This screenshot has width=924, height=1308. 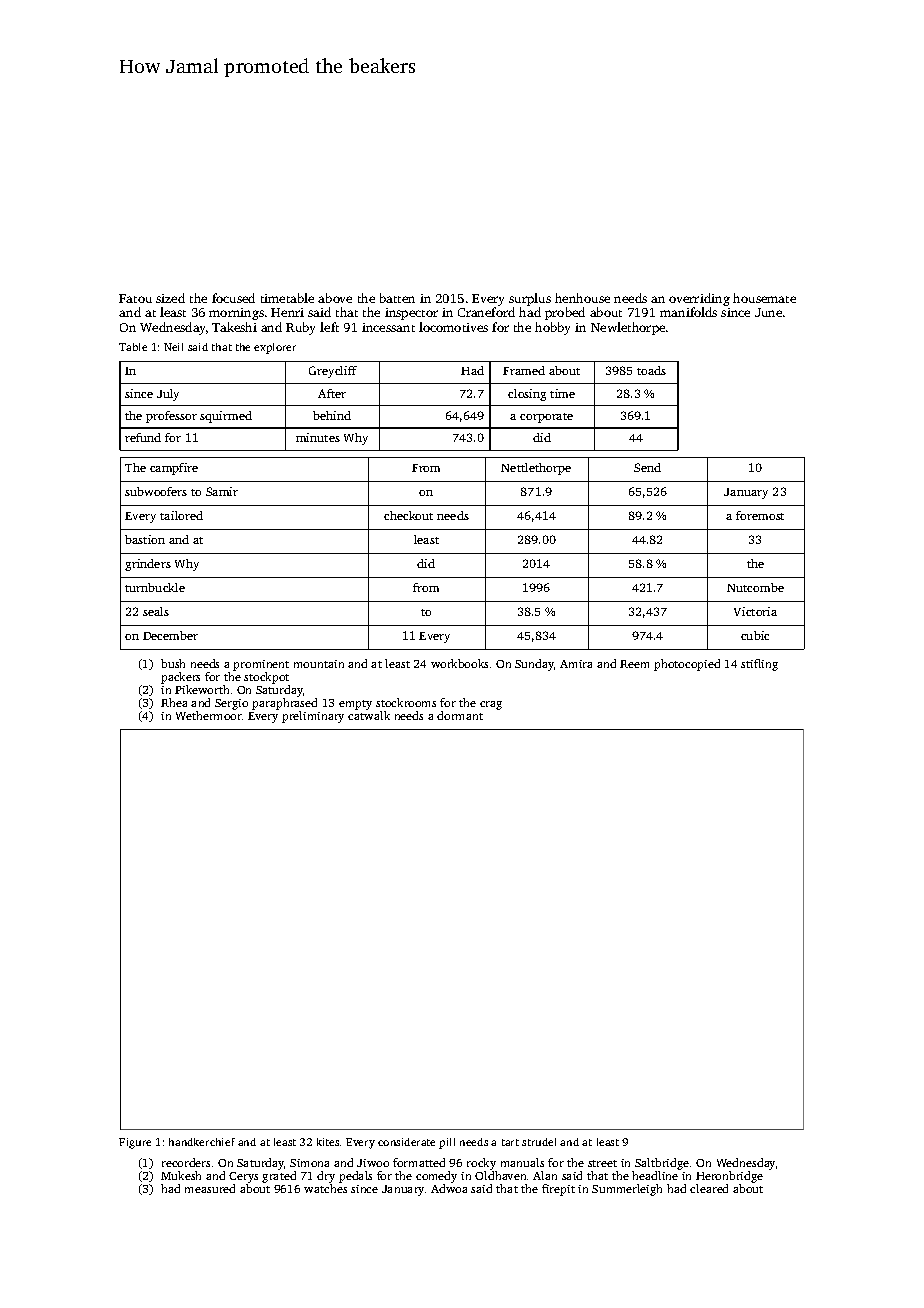 I want to click on tart, so click(x=510, y=1142).
